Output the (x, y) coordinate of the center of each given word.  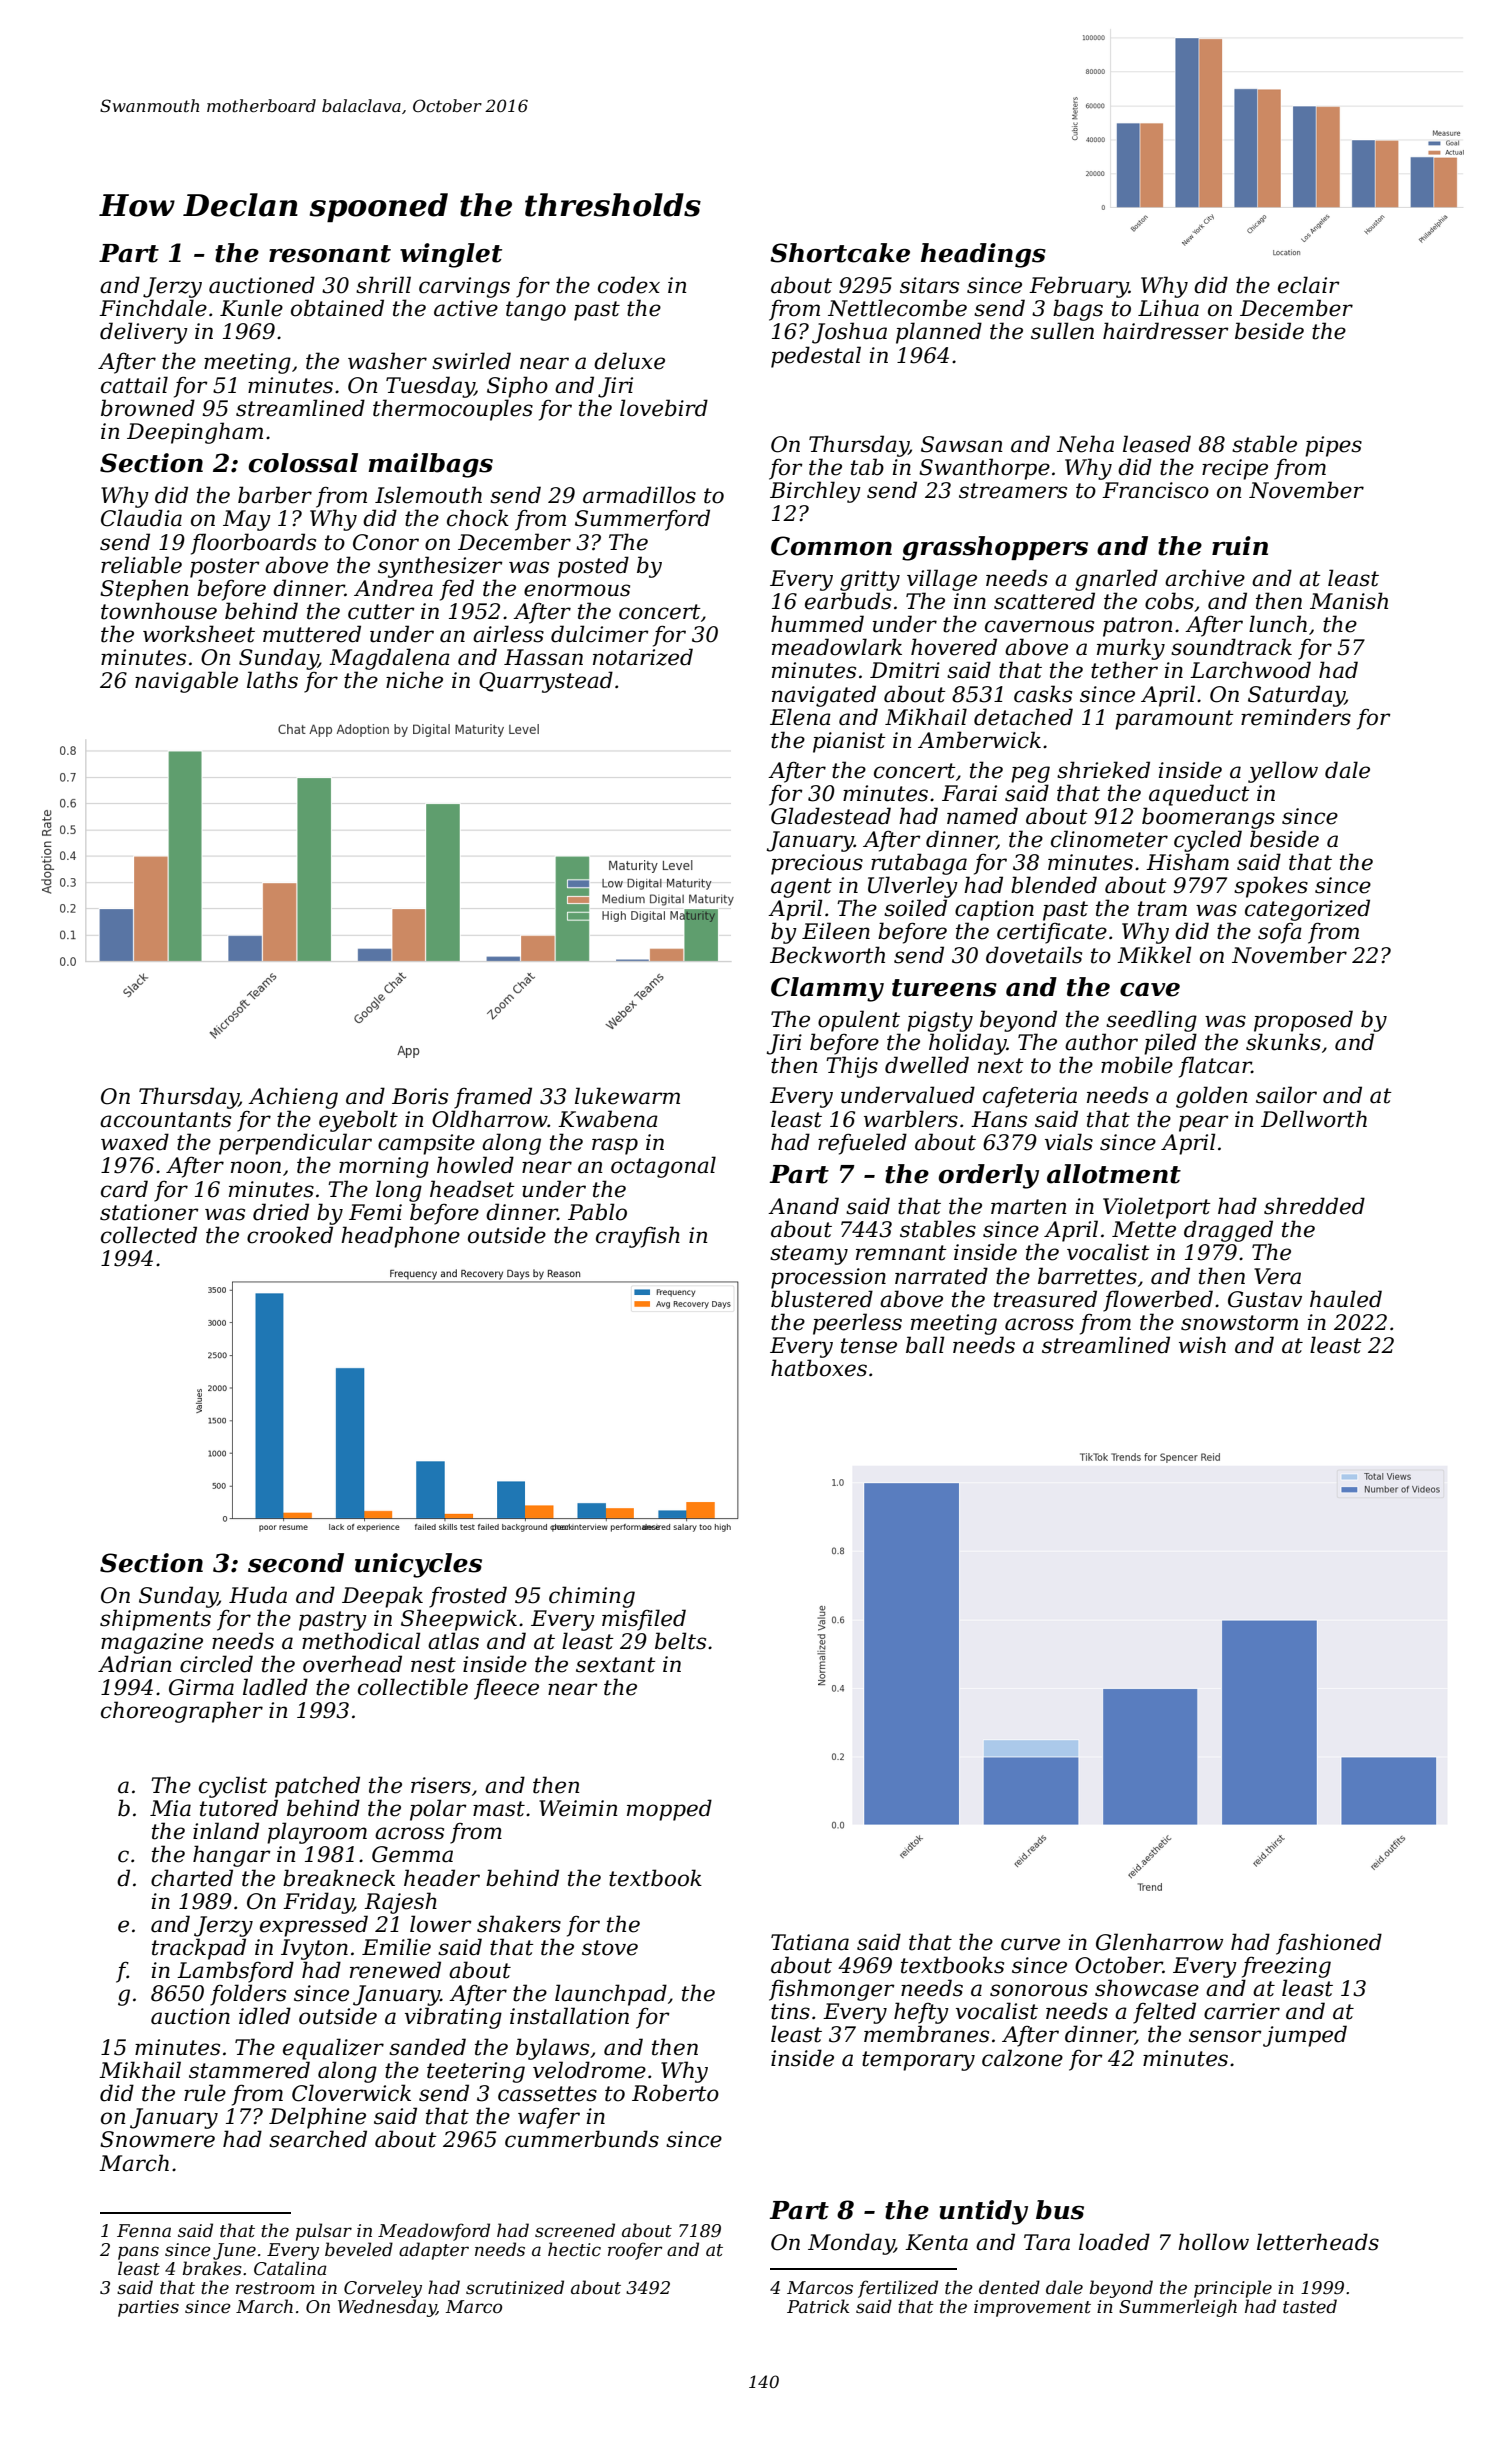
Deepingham (195, 433)
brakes (212, 2268)
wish (1202, 1345)
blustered (822, 1299)
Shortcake (840, 253)
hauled (1346, 1299)
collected (149, 1235)
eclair (1309, 285)
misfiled (644, 1620)
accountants (165, 1120)
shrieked (1103, 770)
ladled (275, 1687)
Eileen (836, 931)
